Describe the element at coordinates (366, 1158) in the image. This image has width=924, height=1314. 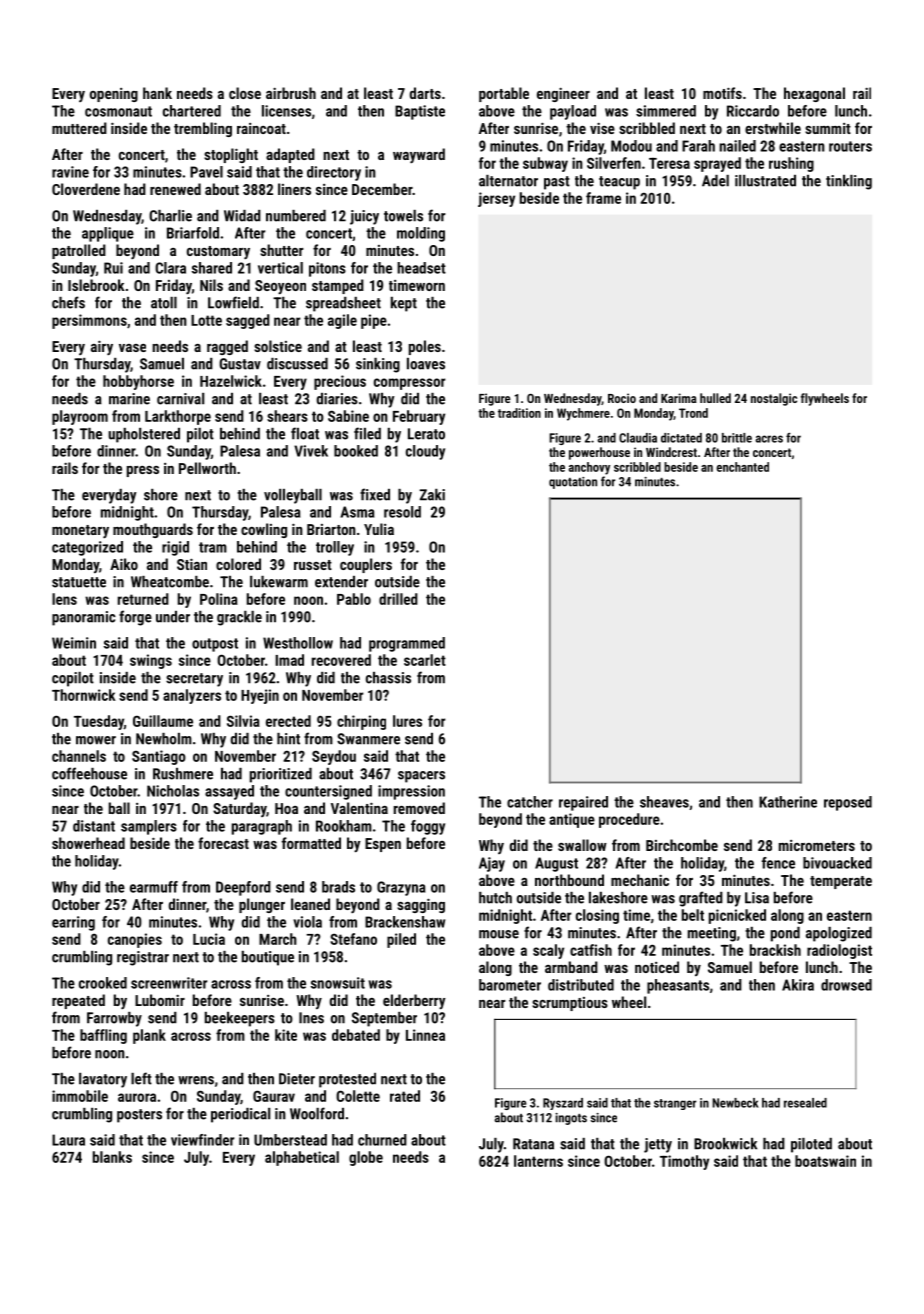
I see `globe` at that location.
